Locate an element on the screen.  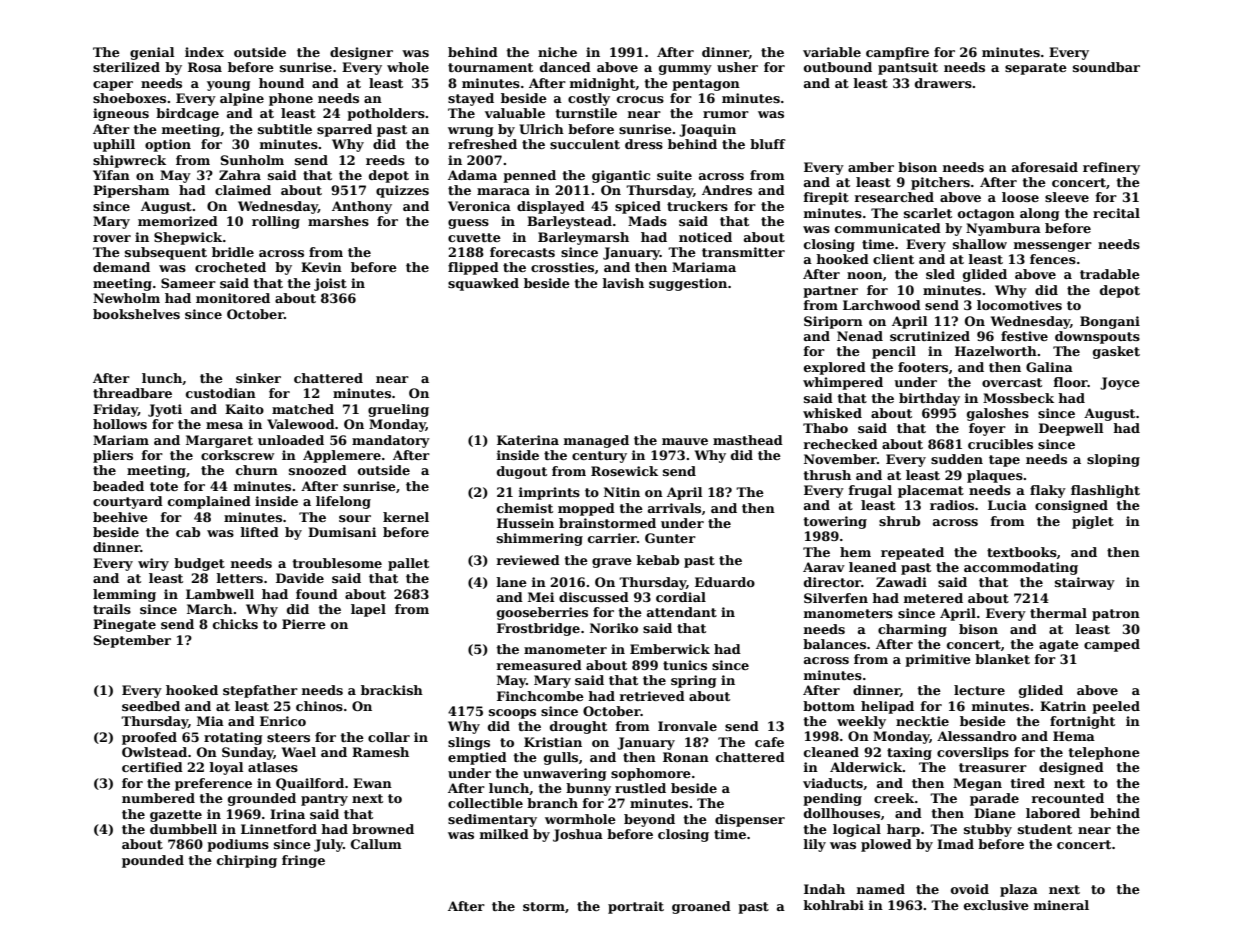
designer is located at coordinates (361, 53).
